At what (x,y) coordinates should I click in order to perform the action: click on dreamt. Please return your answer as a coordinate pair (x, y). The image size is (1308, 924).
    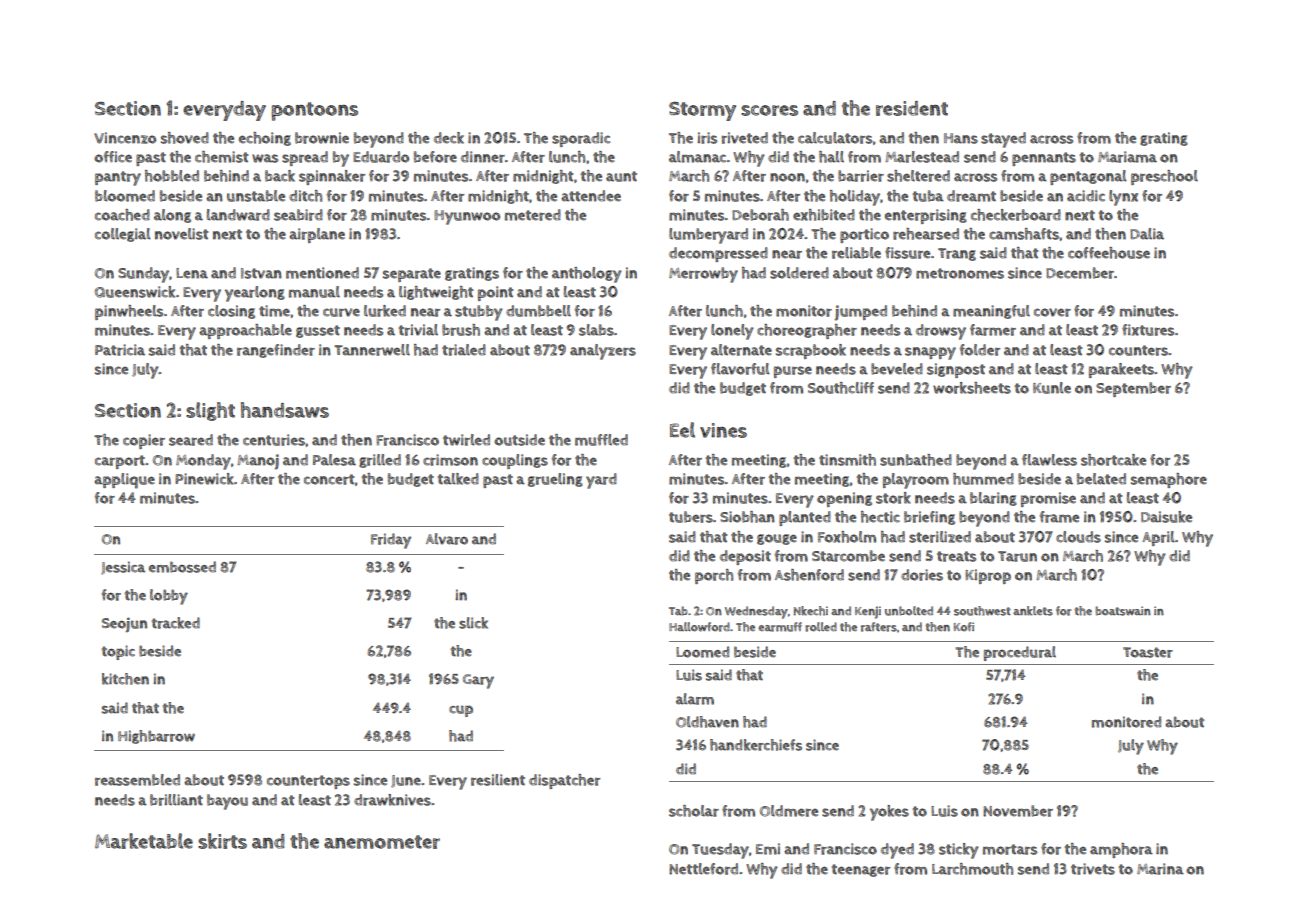
    Looking at the image, I should click on (971, 196).
